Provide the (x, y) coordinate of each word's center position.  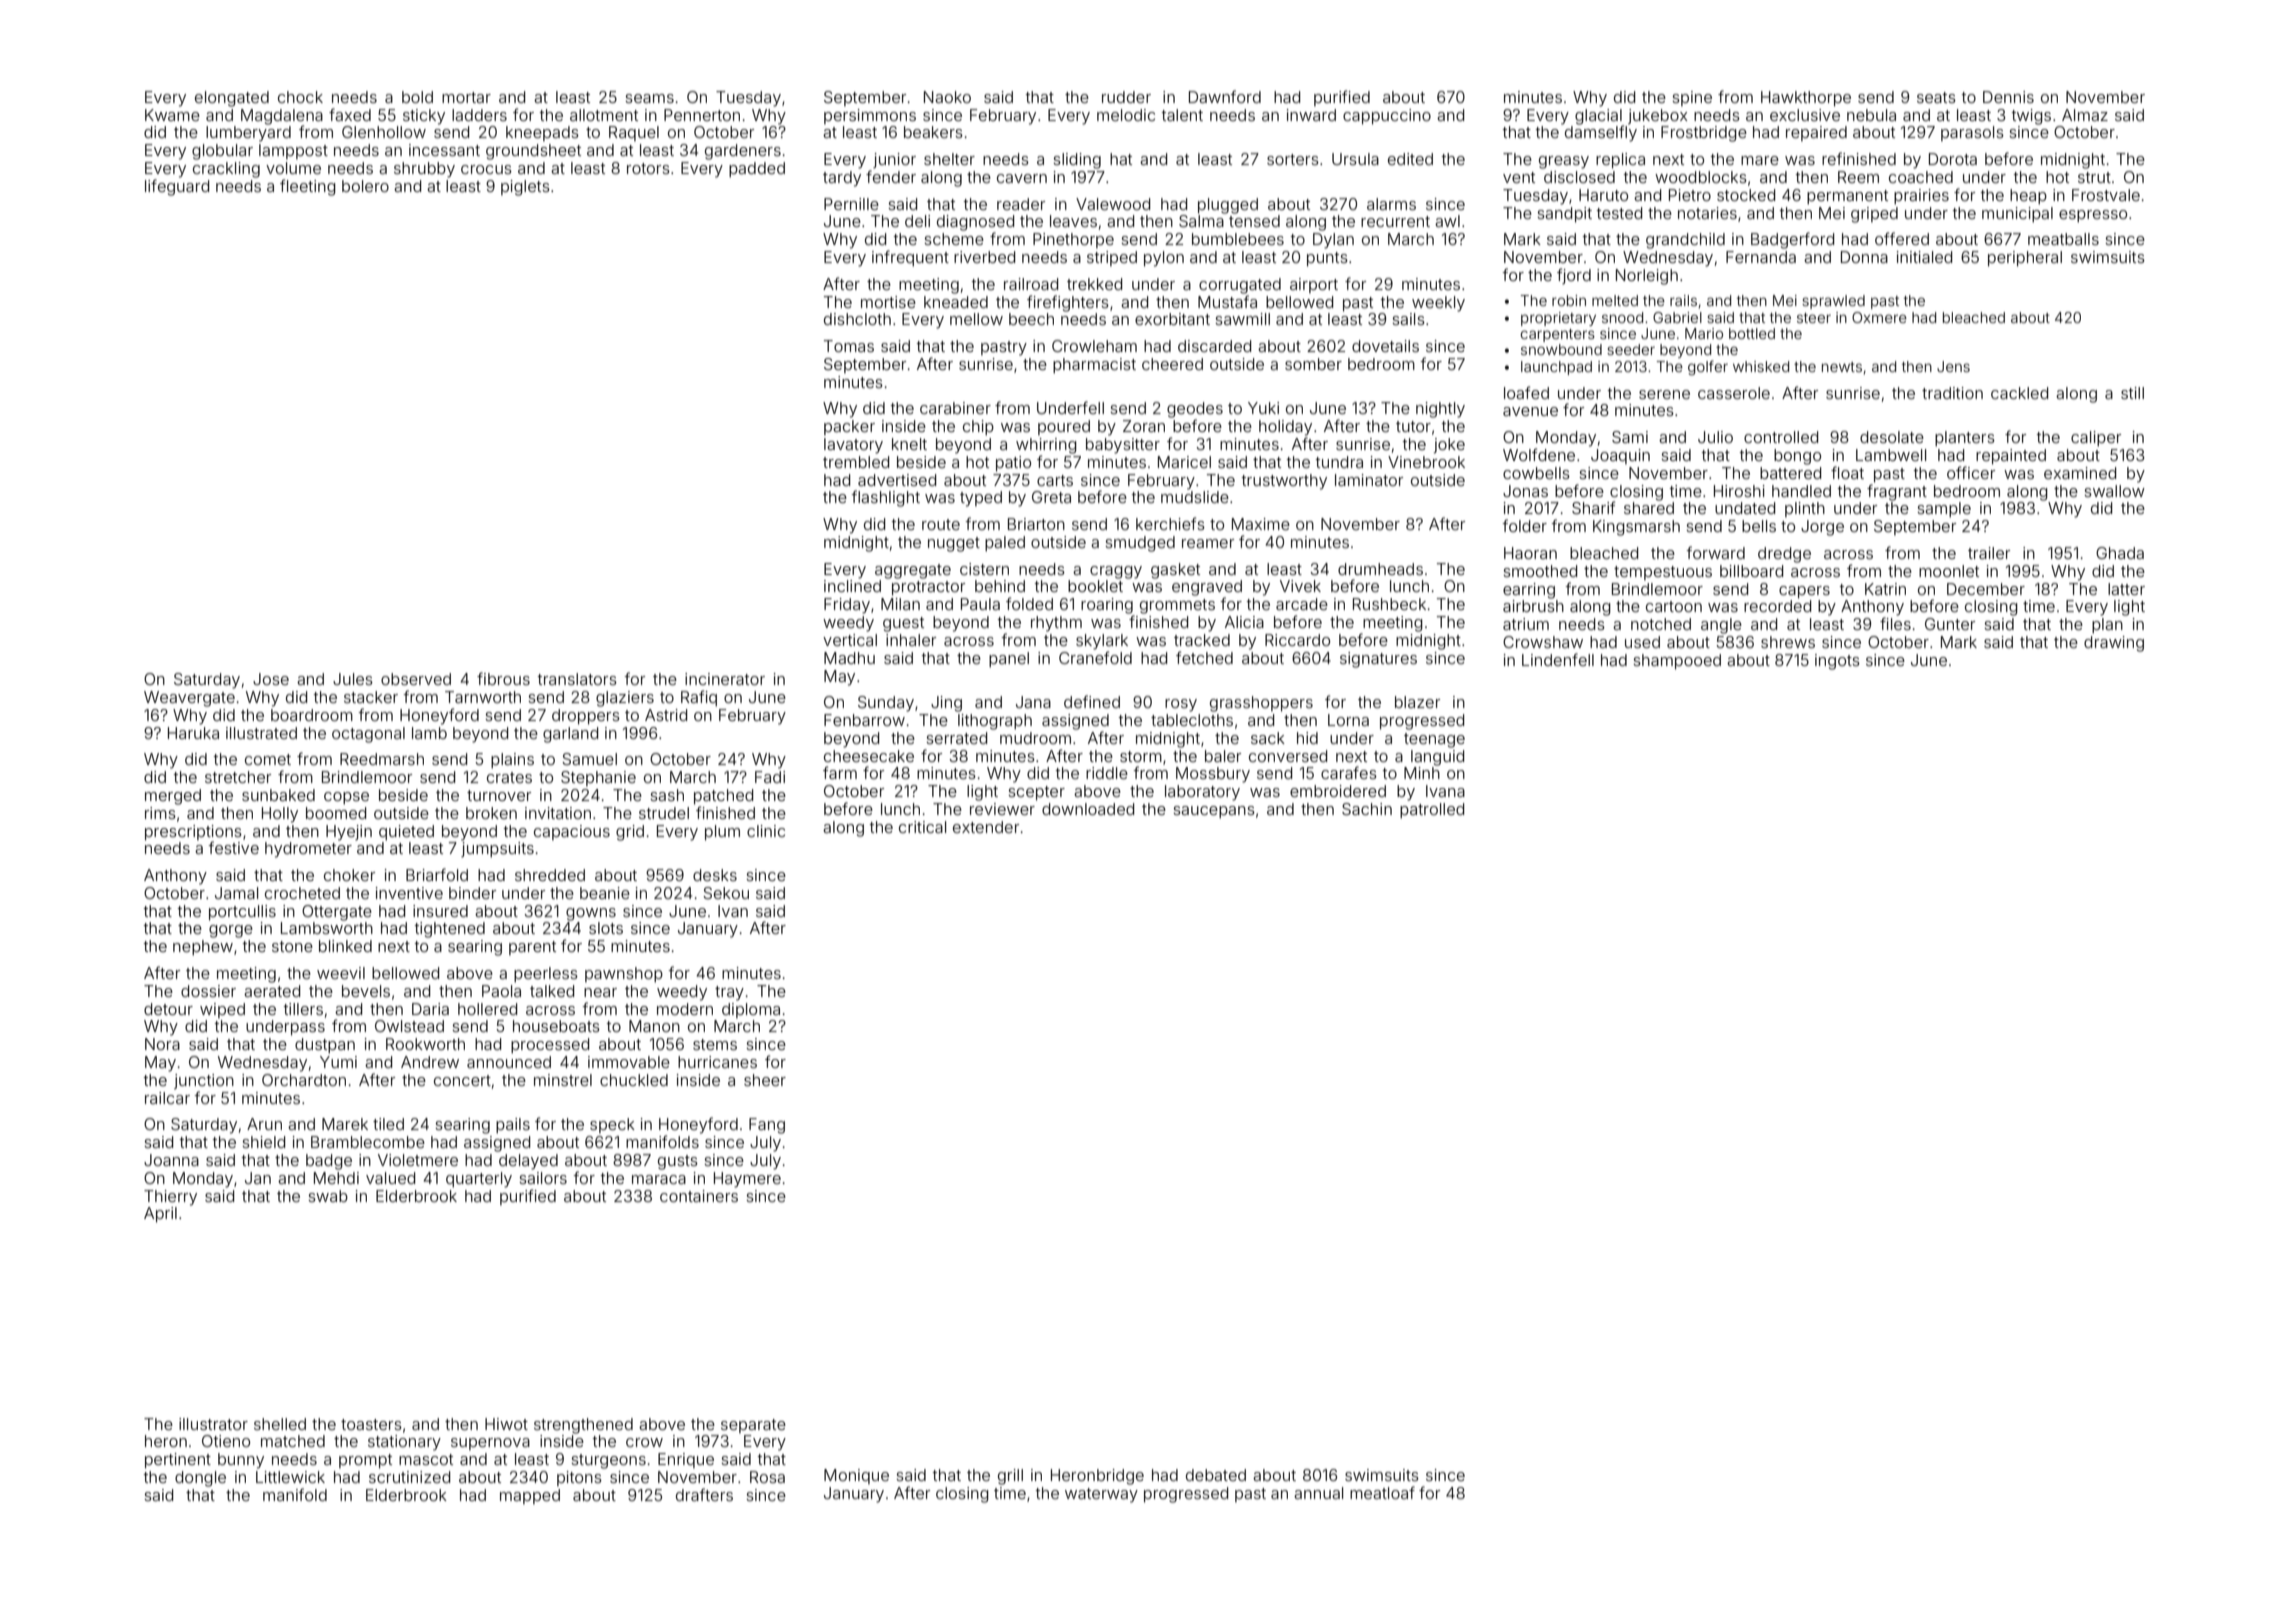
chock (300, 97)
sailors (543, 1178)
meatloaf (1382, 1492)
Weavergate (189, 699)
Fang (767, 1126)
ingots (1837, 662)
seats (1936, 97)
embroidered (1338, 791)
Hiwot (506, 1424)
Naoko (947, 97)
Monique (856, 1476)
